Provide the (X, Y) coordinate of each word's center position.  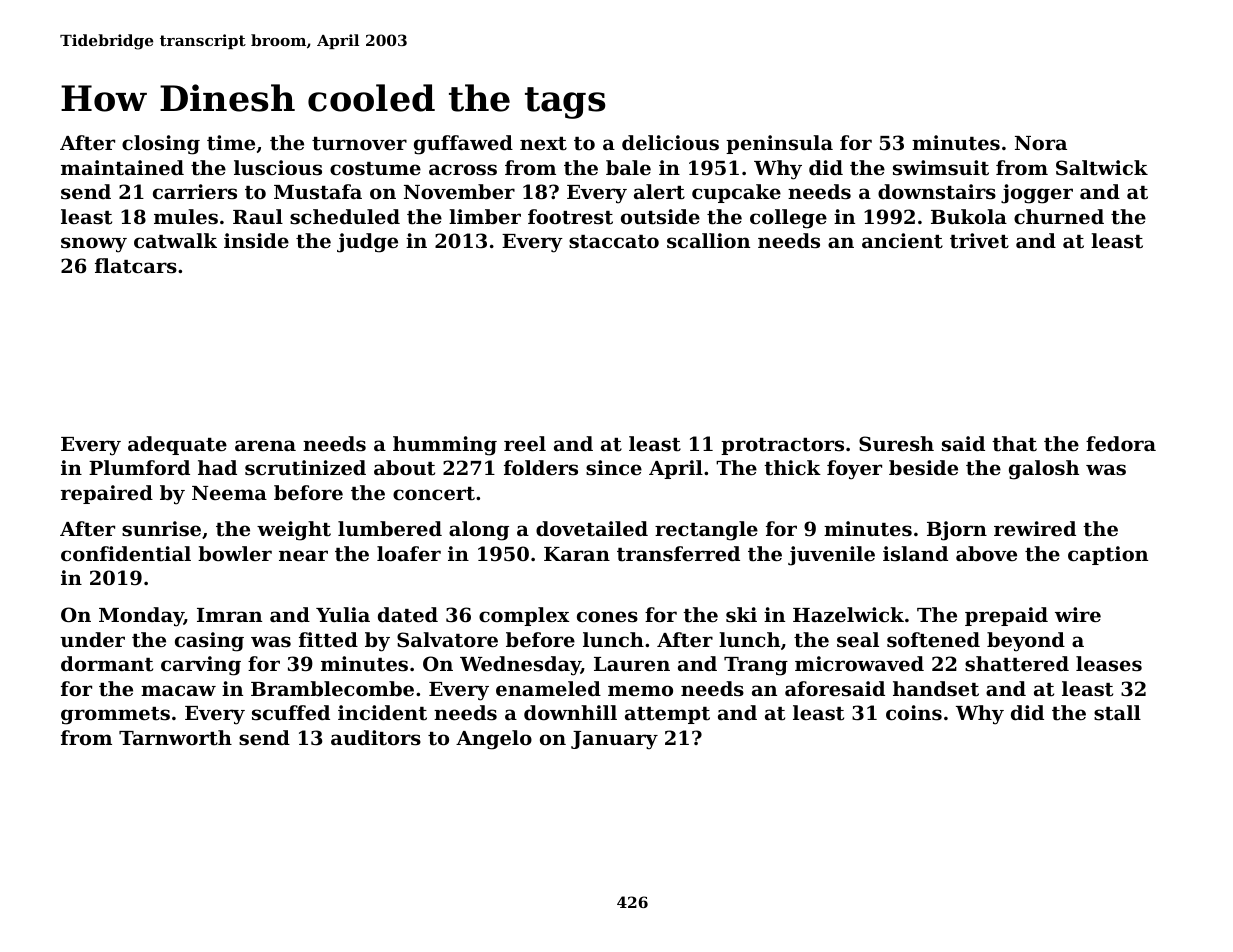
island (915, 554)
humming (445, 446)
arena (265, 445)
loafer (409, 554)
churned (1059, 216)
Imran (229, 615)
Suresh (896, 444)
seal (858, 640)
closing (161, 145)
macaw (178, 690)
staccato (614, 241)
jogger (1037, 194)
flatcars (136, 266)
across (463, 170)
